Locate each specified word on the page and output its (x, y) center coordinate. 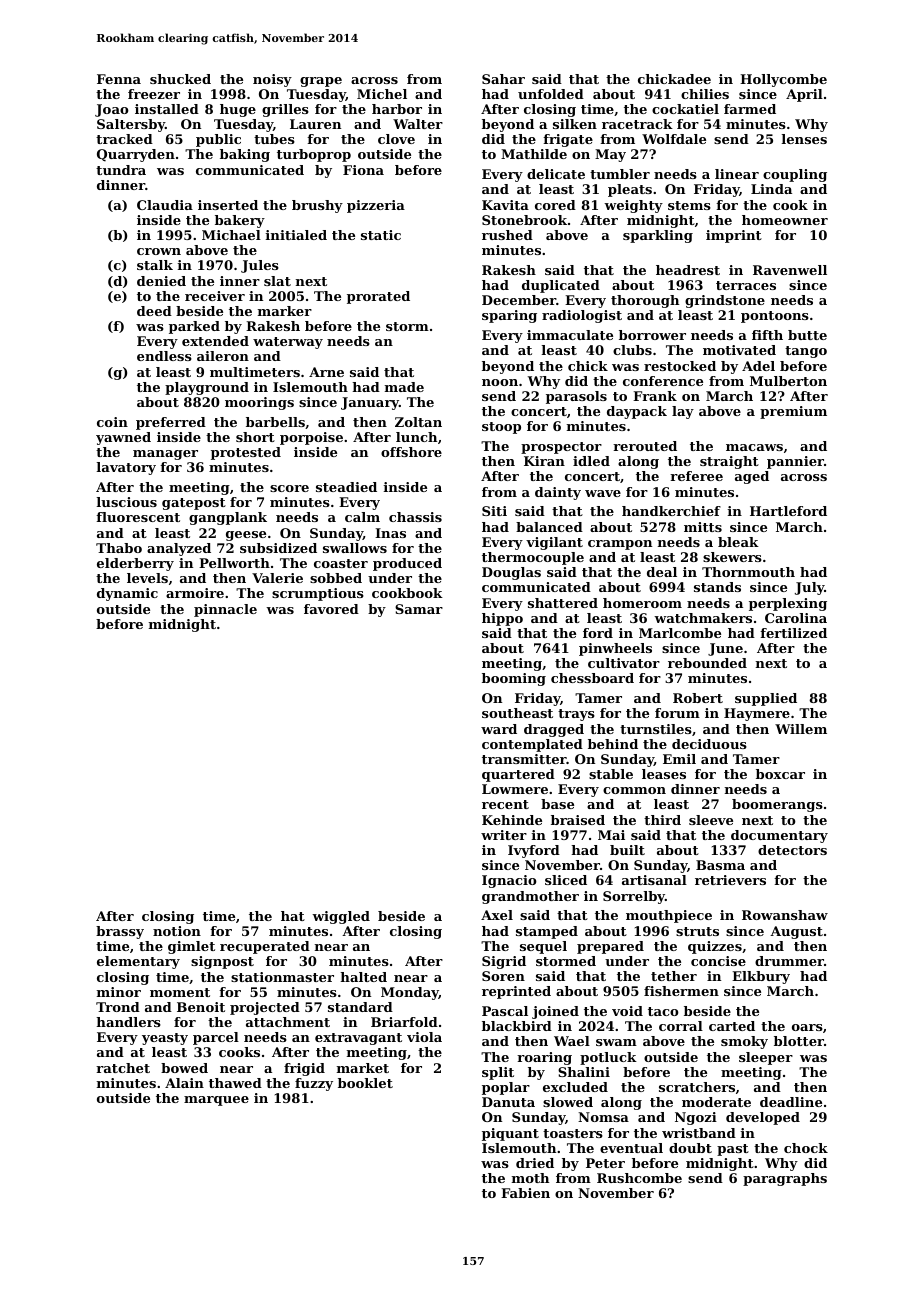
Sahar (503, 79)
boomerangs (777, 805)
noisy (272, 80)
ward (499, 729)
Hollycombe (783, 80)
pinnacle (225, 610)
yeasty (165, 1039)
